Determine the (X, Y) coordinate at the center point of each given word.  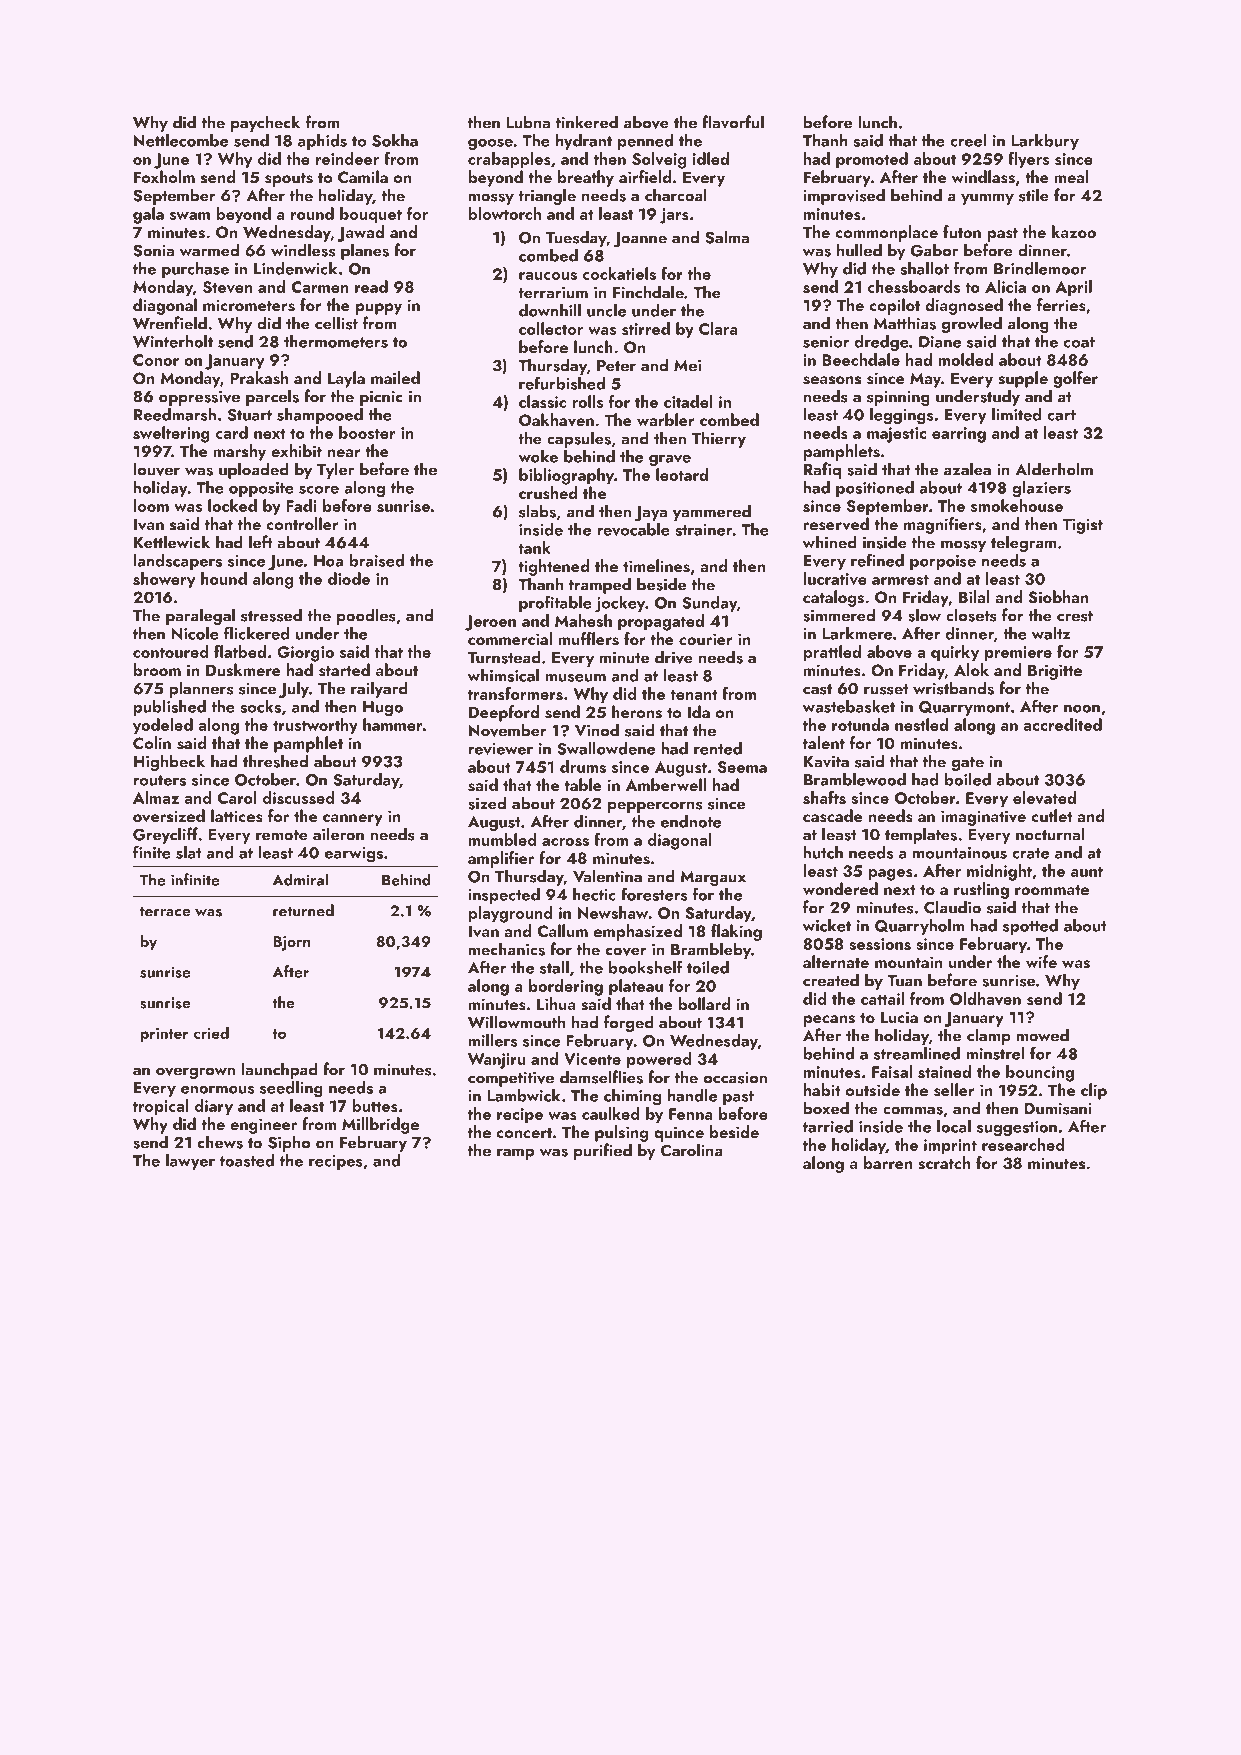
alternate (836, 961)
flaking (736, 932)
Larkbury (1045, 142)
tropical (161, 1107)
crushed (548, 493)
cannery (353, 820)
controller (303, 523)
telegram (1024, 543)
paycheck (265, 123)
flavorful (733, 122)
